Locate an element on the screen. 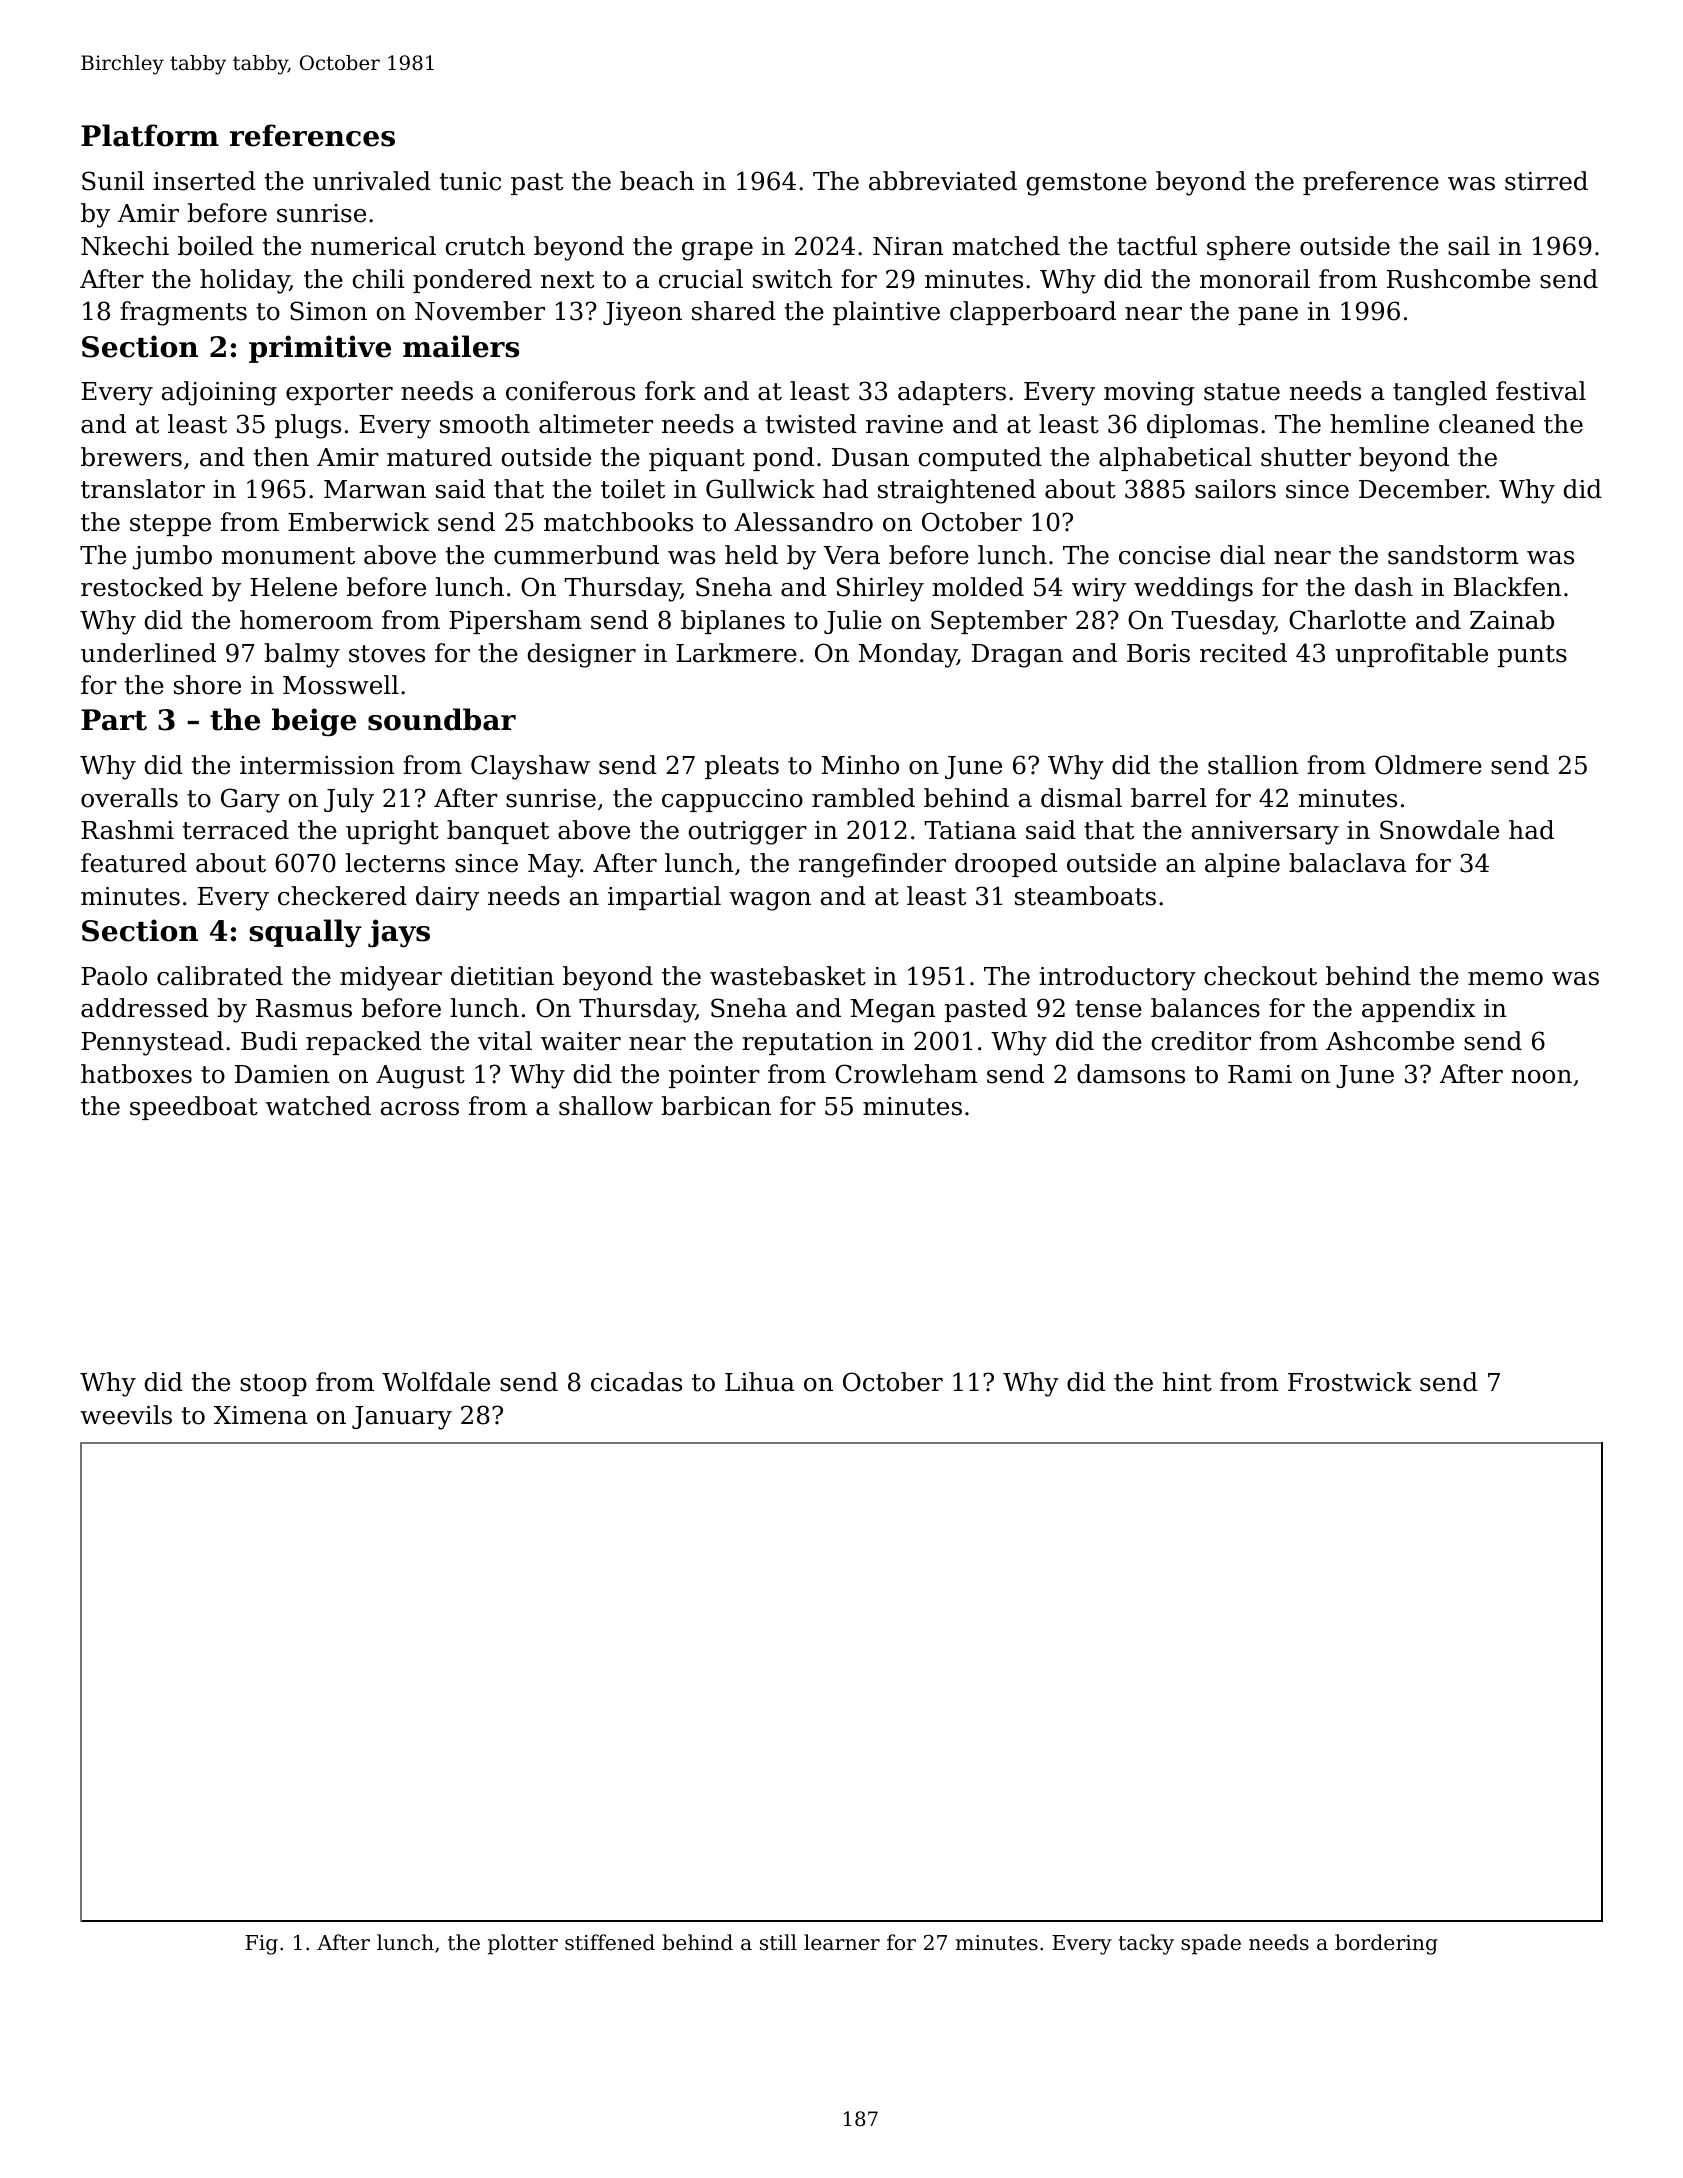 The image size is (1683, 2178). Oldmere is located at coordinates (1428, 765).
